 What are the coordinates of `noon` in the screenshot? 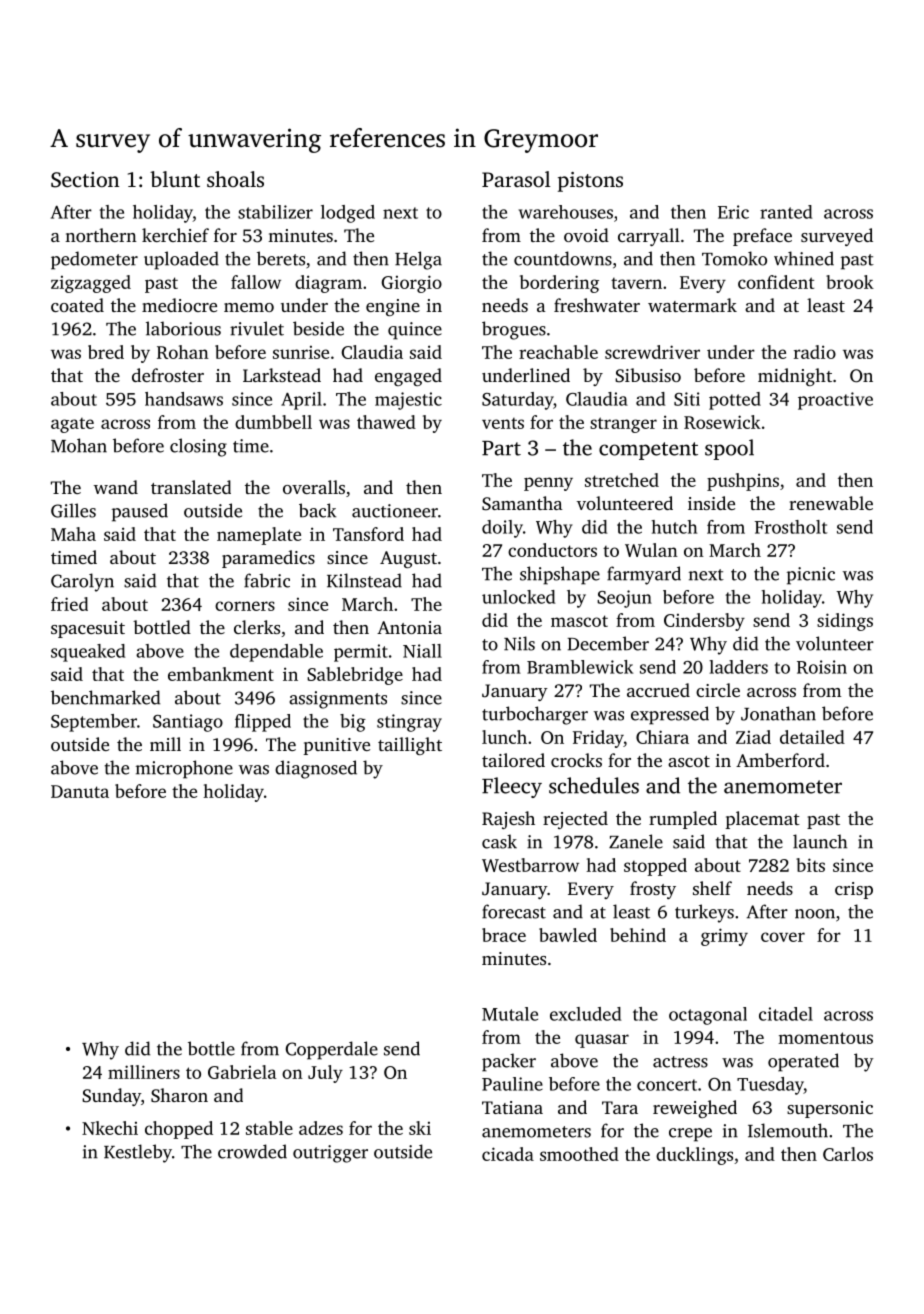 It's located at (815, 914).
